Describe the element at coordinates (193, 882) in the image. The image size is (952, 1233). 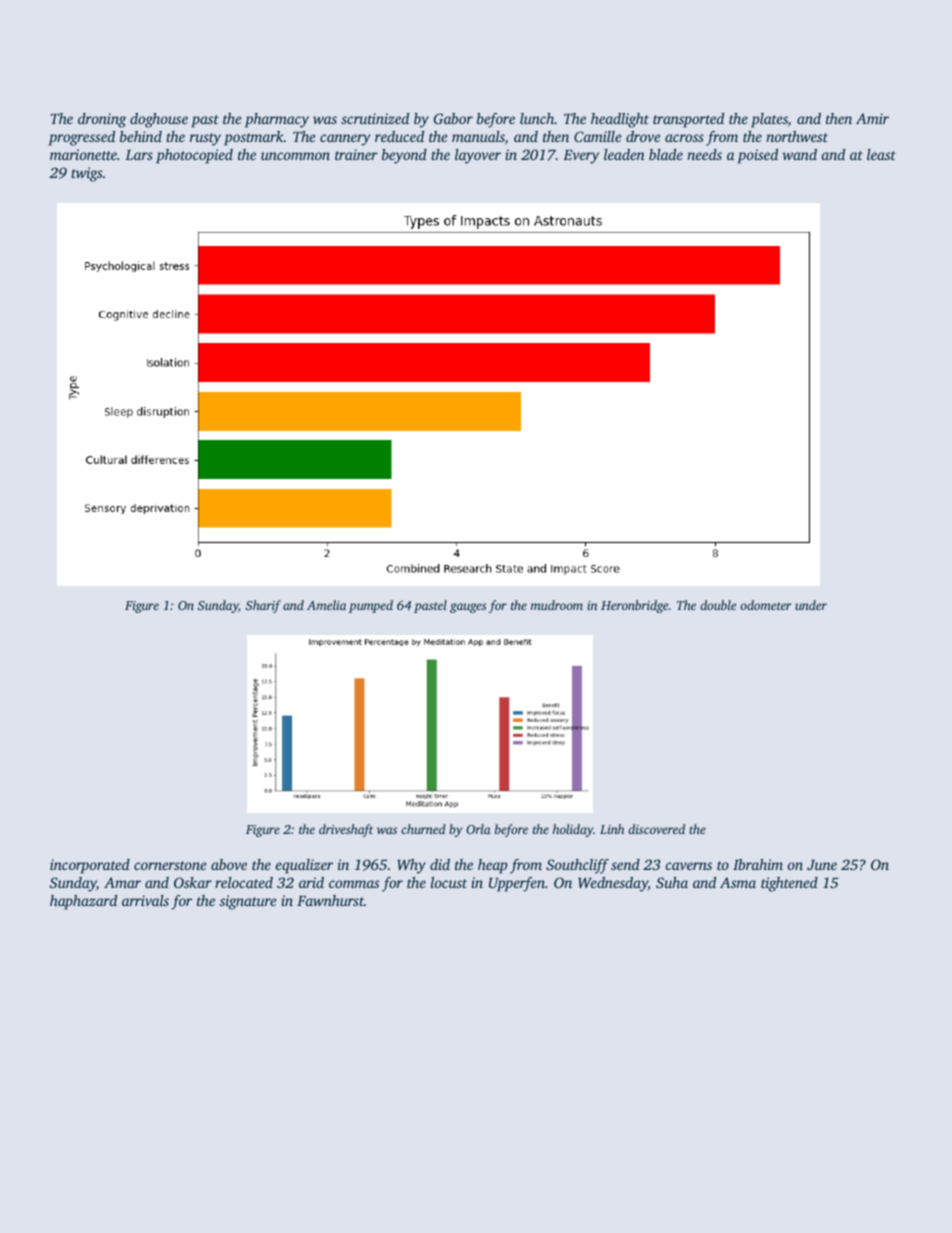
I see `Oskar` at that location.
